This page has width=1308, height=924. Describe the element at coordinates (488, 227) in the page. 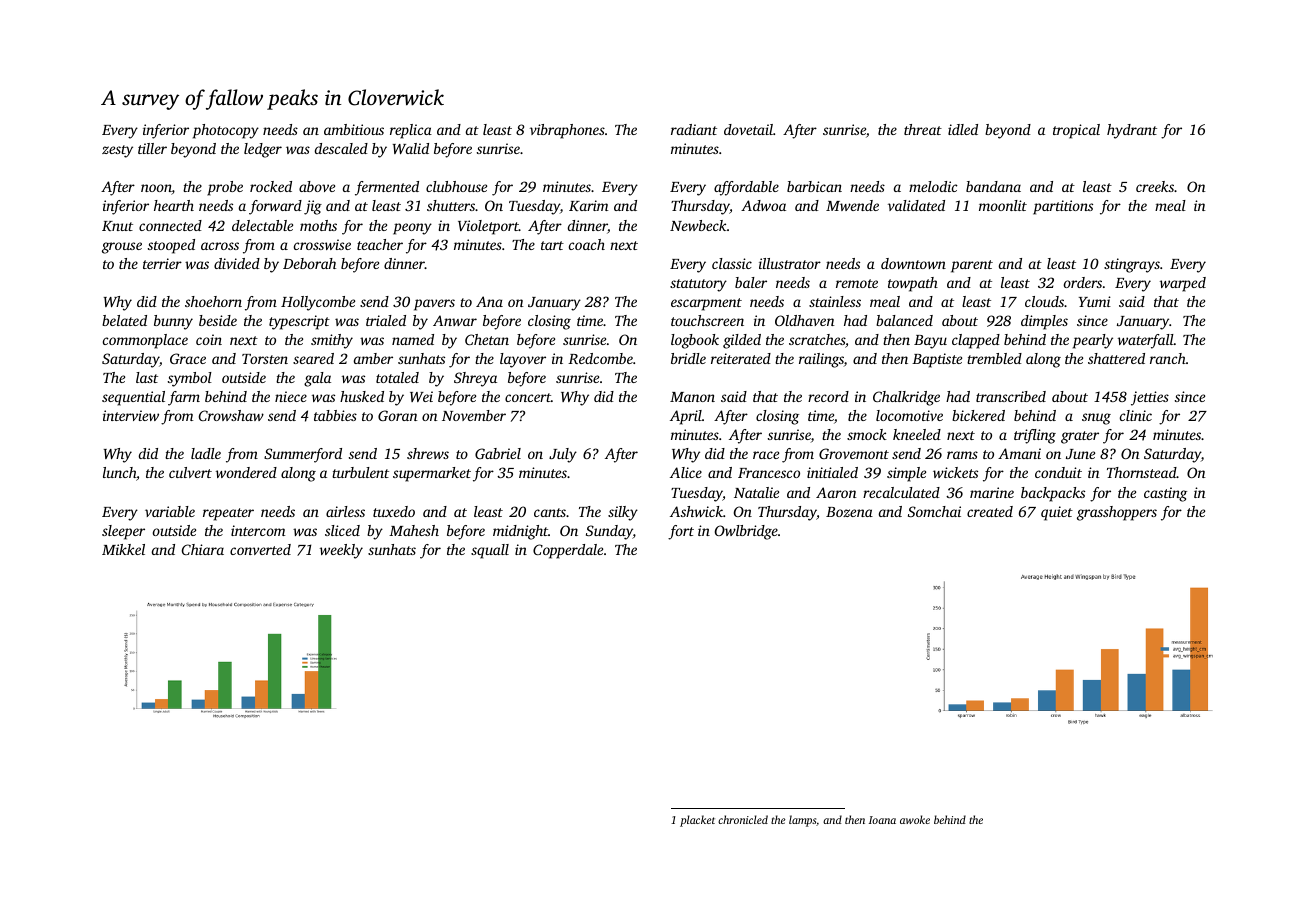

I see `Violetport` at that location.
